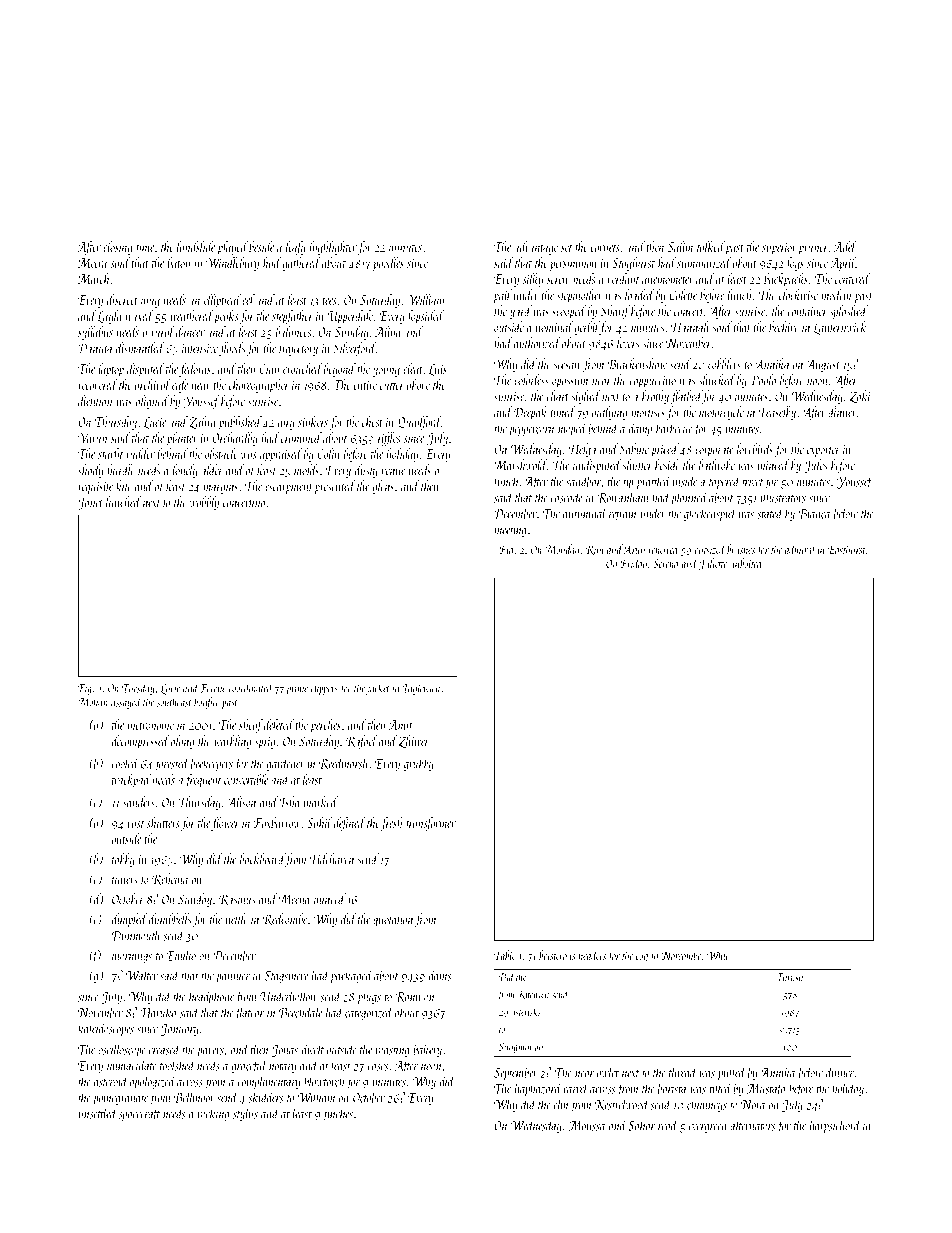  I want to click on Marshwold, so click(520, 465).
